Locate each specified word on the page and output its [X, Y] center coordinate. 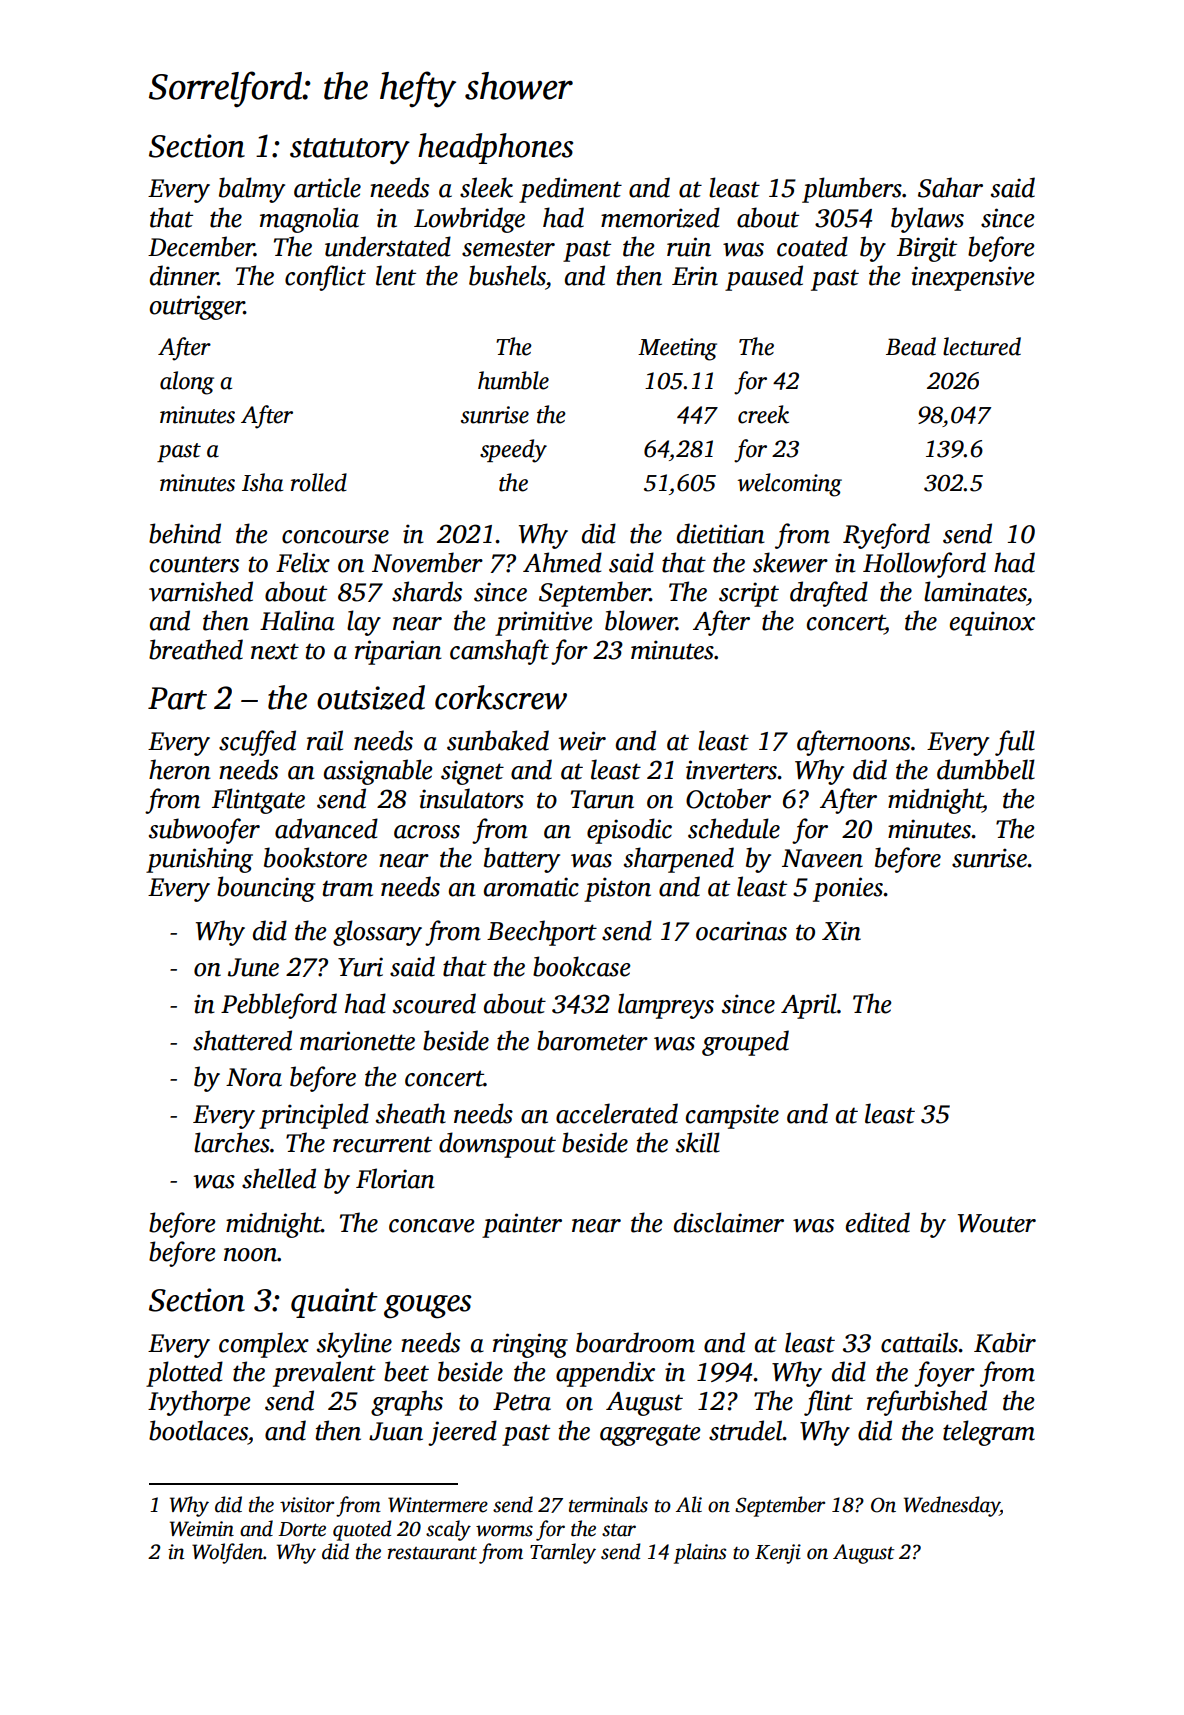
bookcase [582, 966]
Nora [254, 1077]
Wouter [997, 1223]
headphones [495, 148]
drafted [829, 594]
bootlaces [198, 1430]
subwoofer [204, 831]
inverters [732, 770]
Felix [303, 562]
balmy [252, 190]
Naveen [822, 858]
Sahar [950, 187]
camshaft [499, 652]
